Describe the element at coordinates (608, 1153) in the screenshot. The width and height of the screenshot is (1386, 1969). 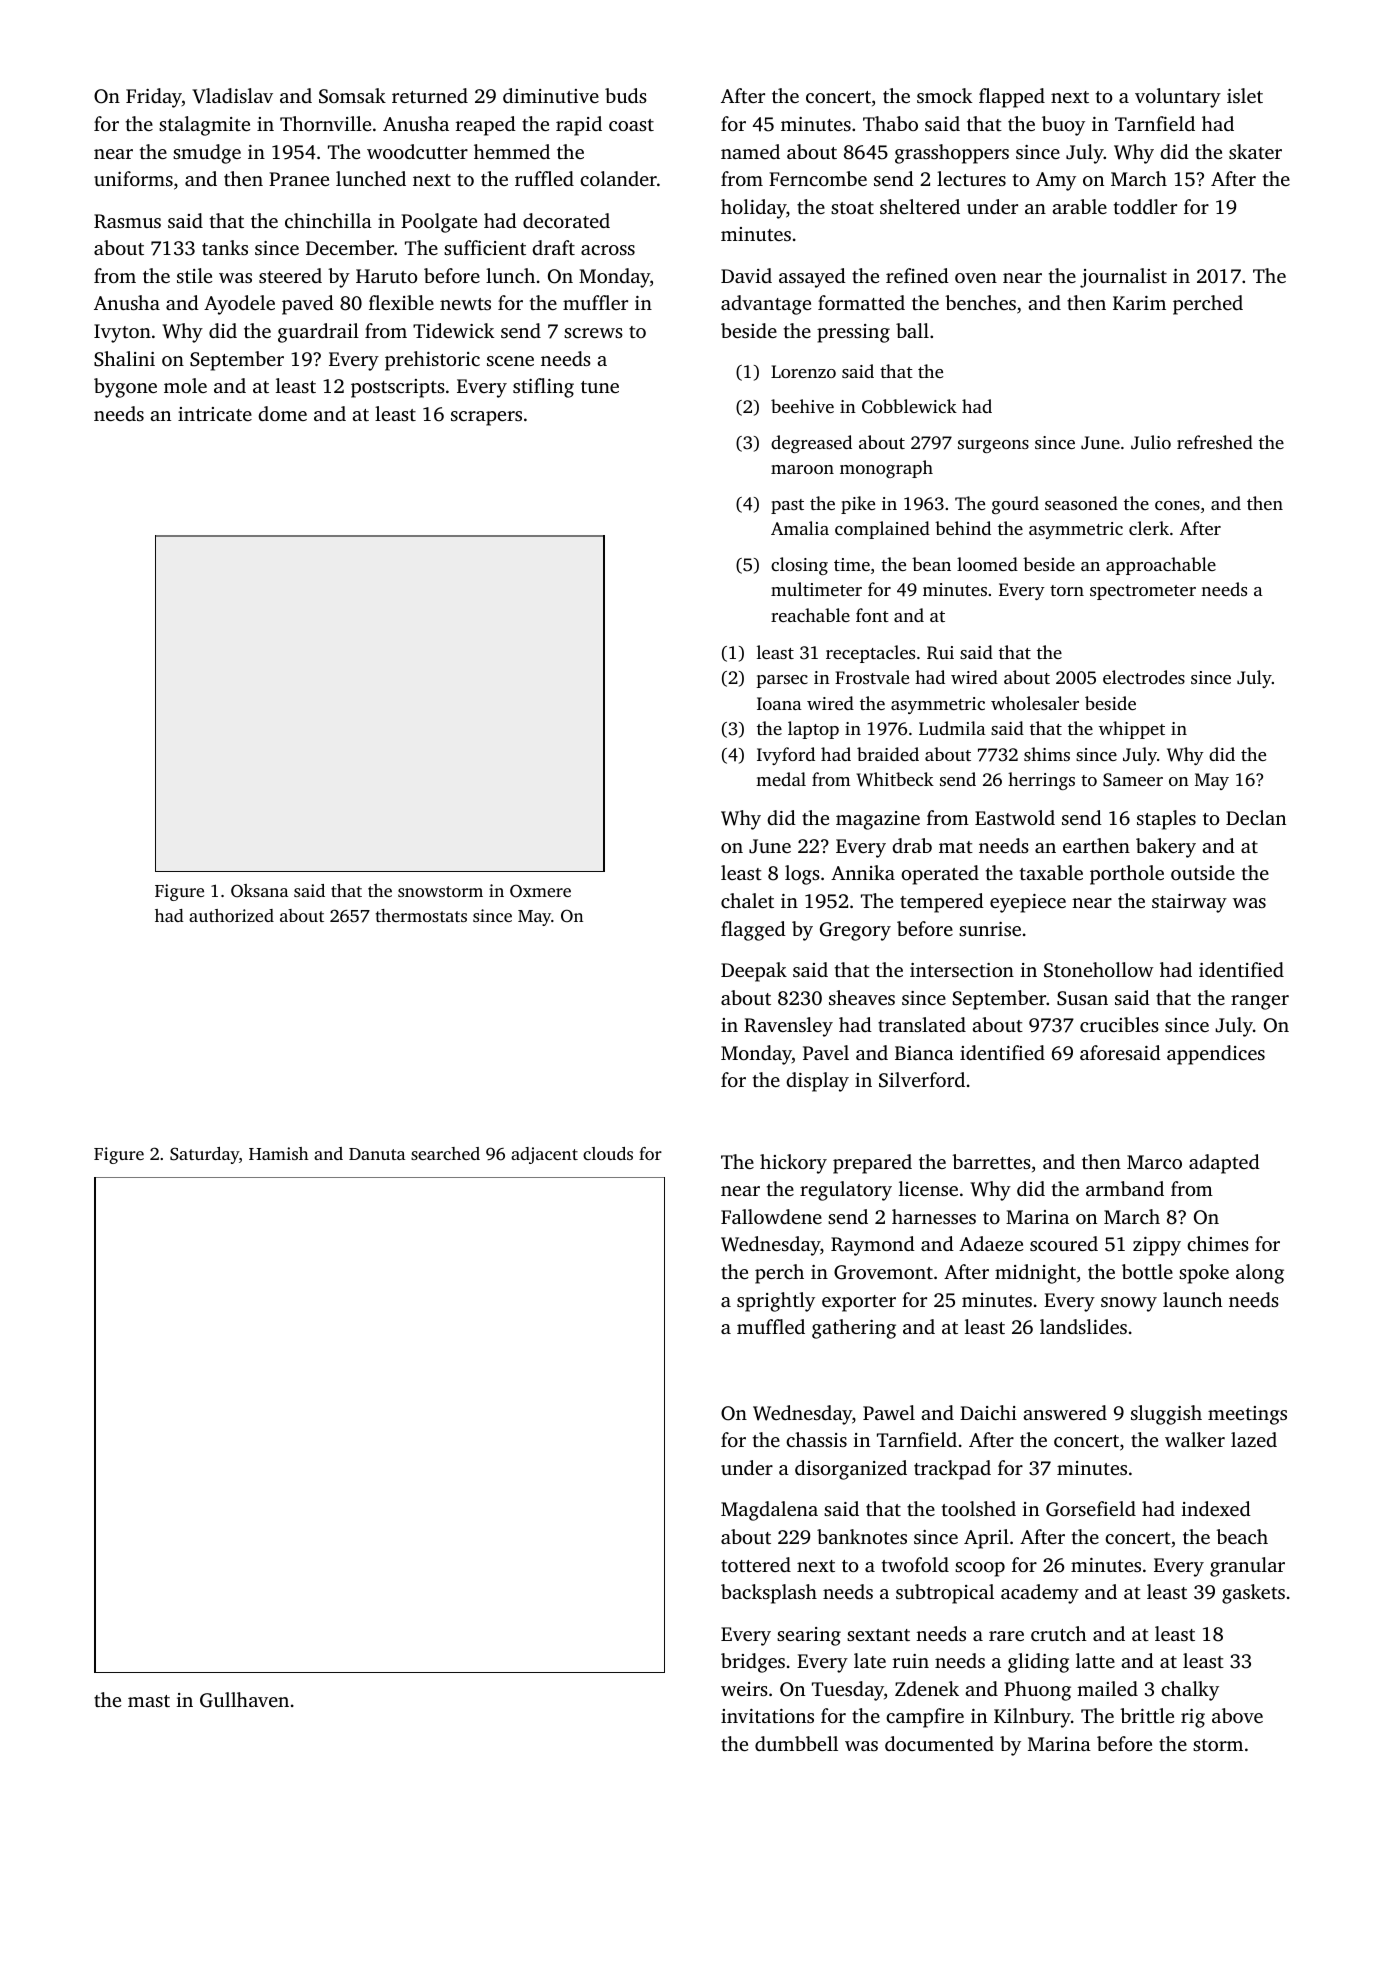
I see `clouds` at that location.
